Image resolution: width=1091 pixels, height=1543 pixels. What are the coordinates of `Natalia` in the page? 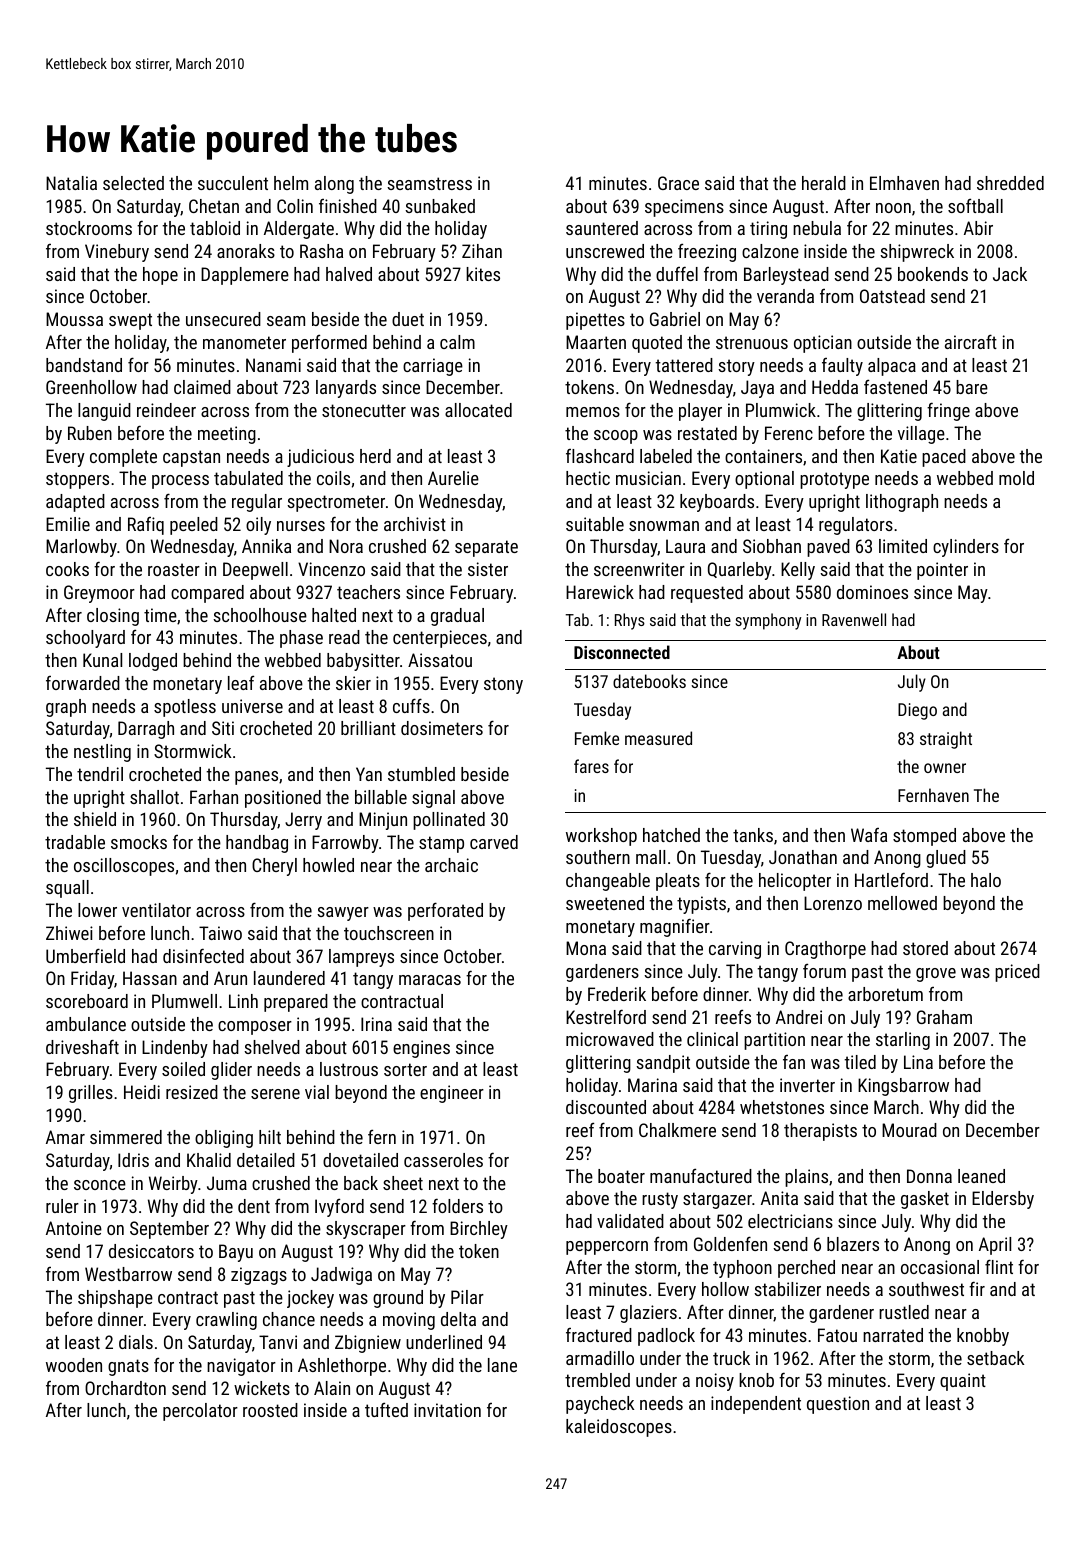 It's located at (71, 183).
